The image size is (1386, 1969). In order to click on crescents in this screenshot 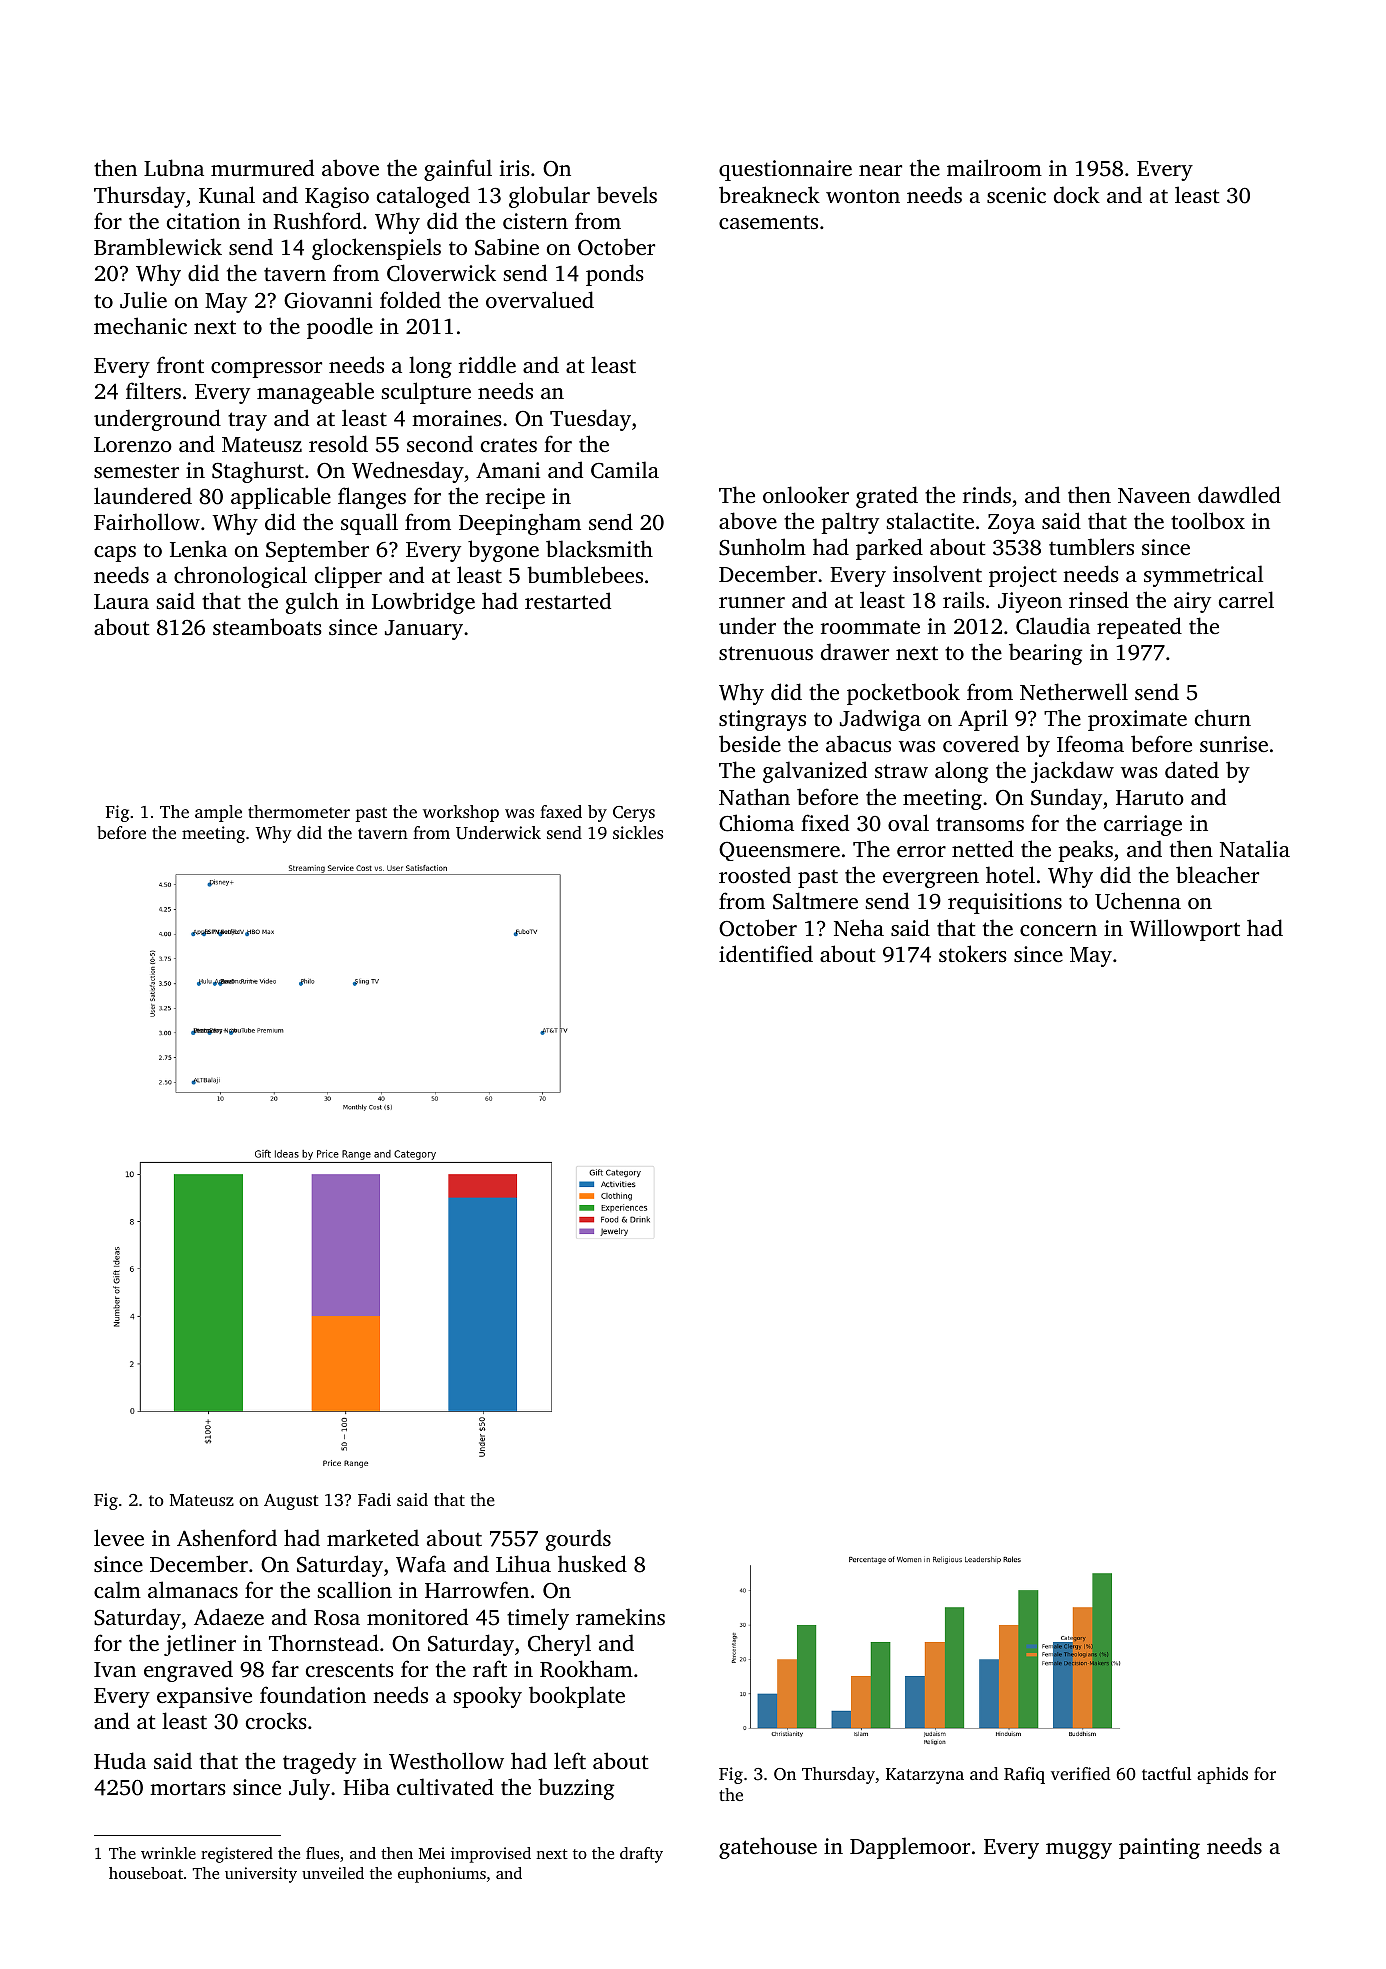, I will do `click(350, 1670)`.
